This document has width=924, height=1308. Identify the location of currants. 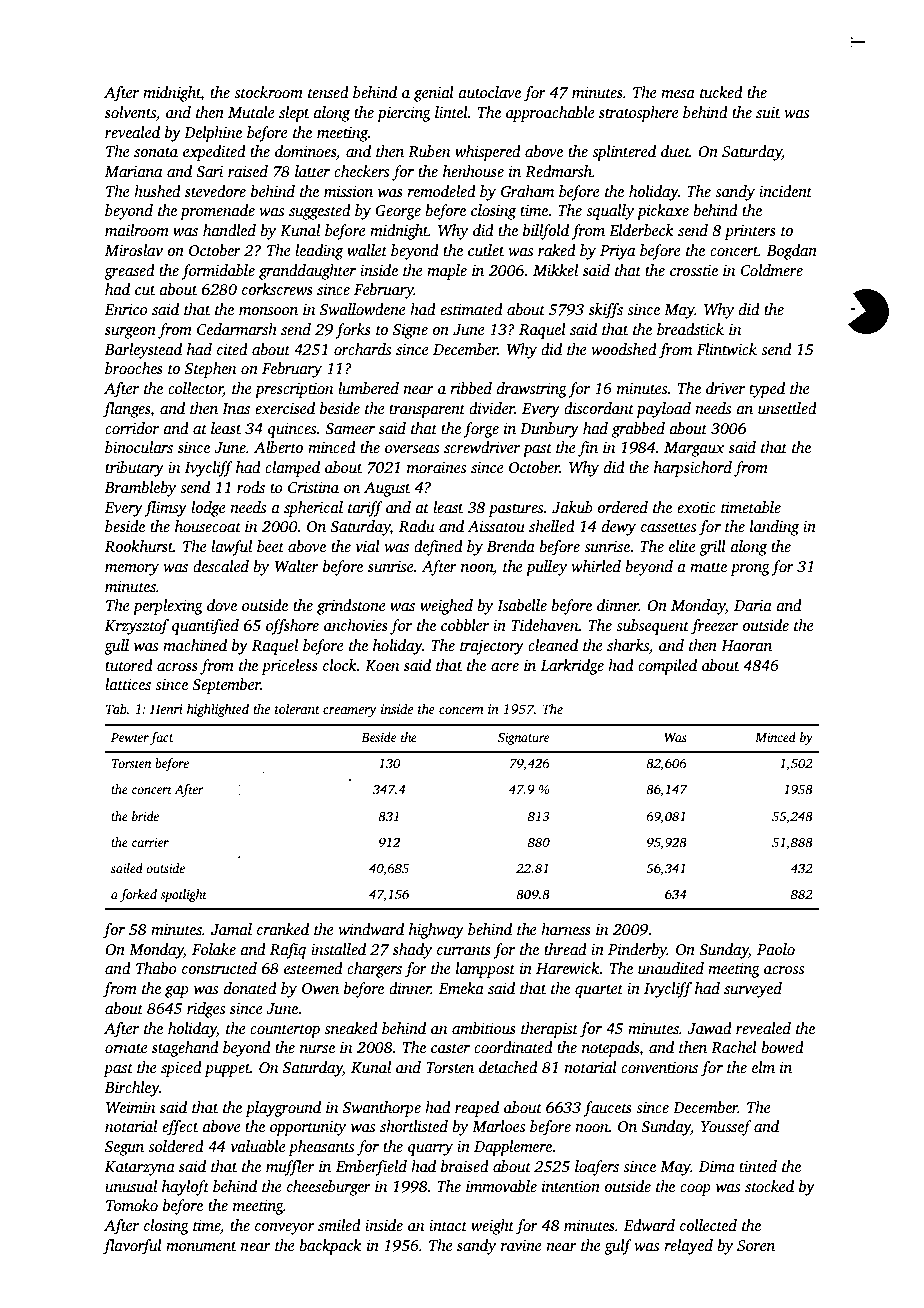
(464, 950).
